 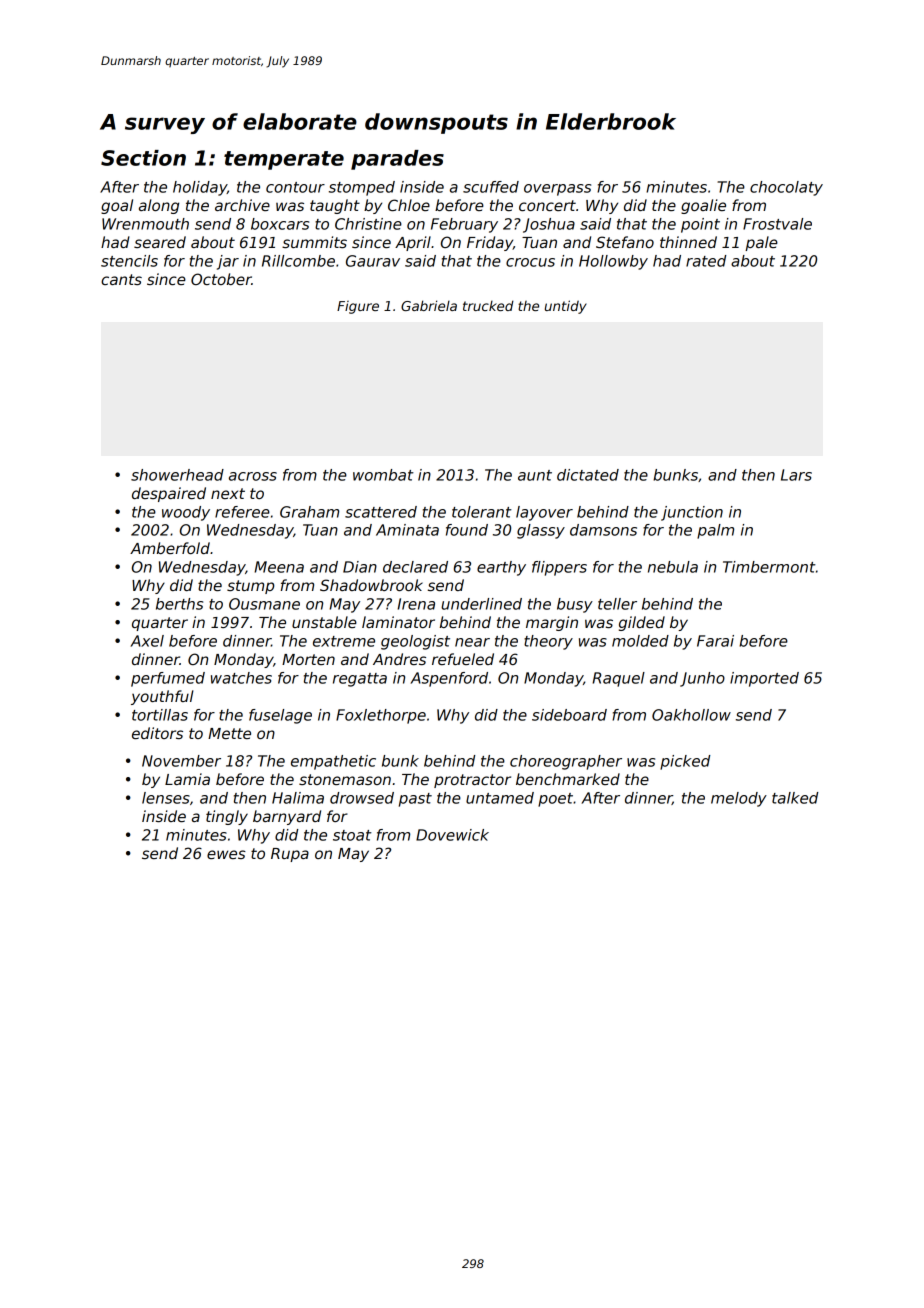 What do you see at coordinates (691, 715) in the screenshot?
I see `Oakhollow` at bounding box center [691, 715].
